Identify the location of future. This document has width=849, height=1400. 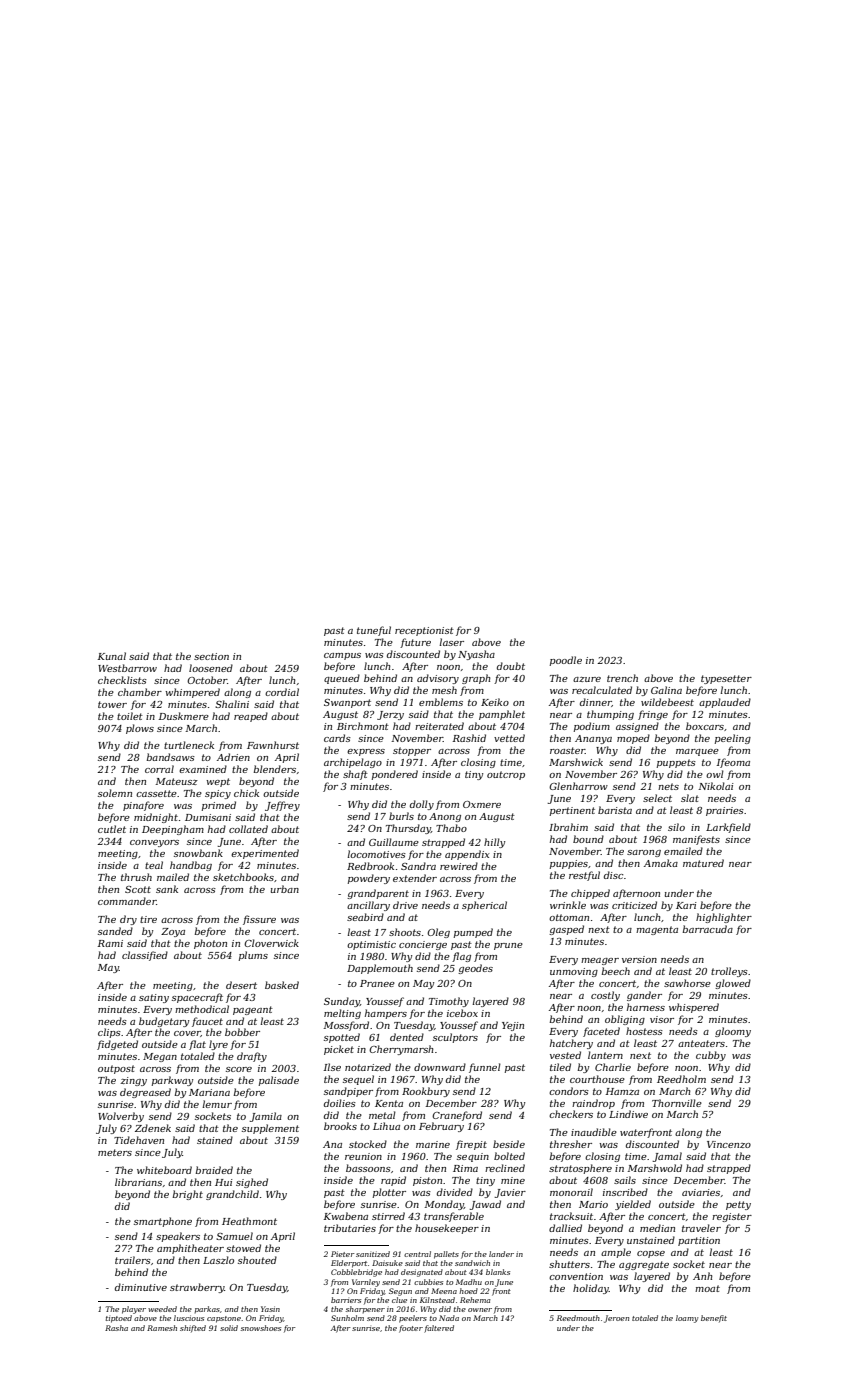
(415, 643).
